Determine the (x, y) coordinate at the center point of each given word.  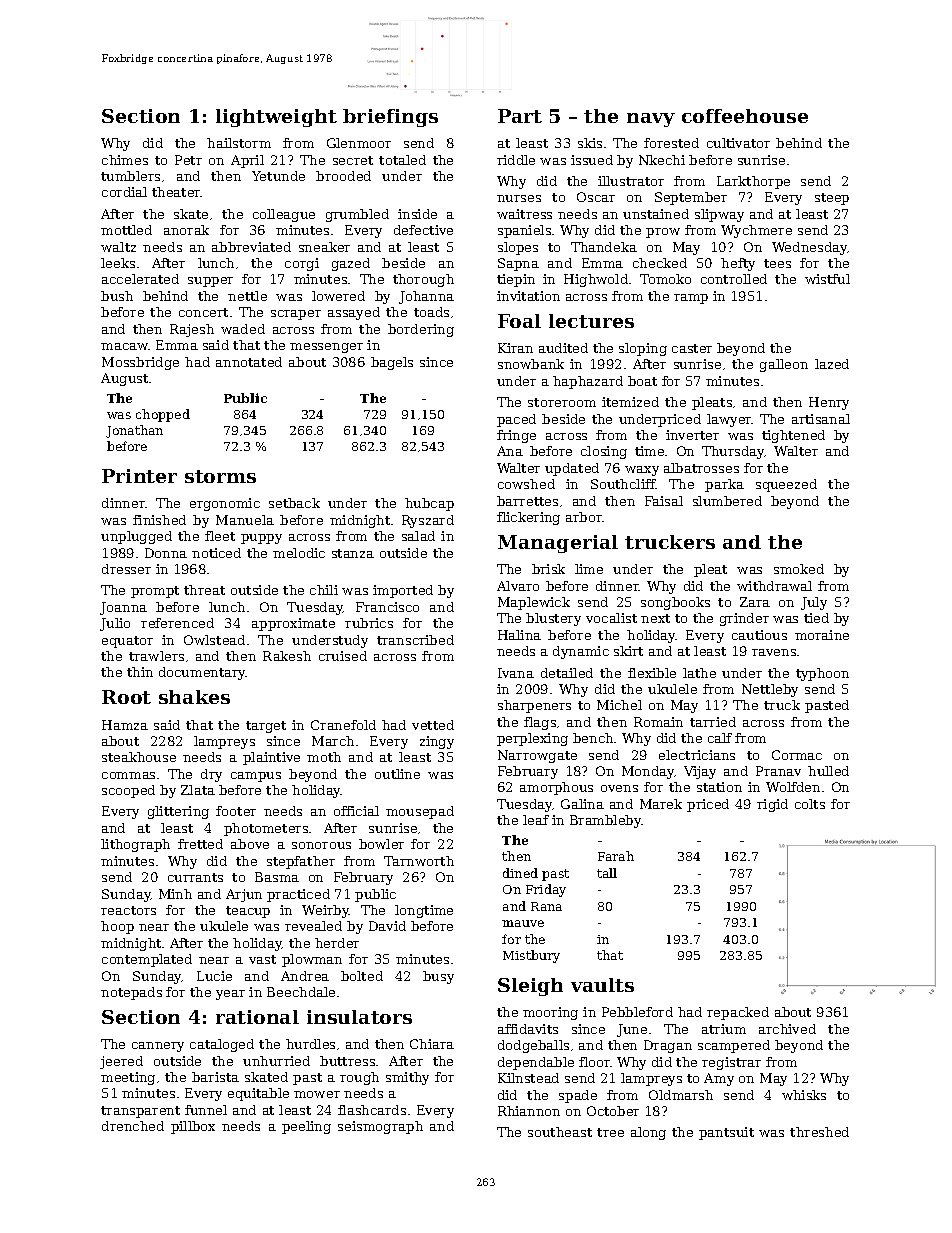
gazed (351, 264)
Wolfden (793, 787)
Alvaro (518, 586)
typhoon (822, 674)
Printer (139, 476)
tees (777, 263)
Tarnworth (419, 861)
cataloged (222, 1045)
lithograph (135, 845)
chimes (125, 160)
